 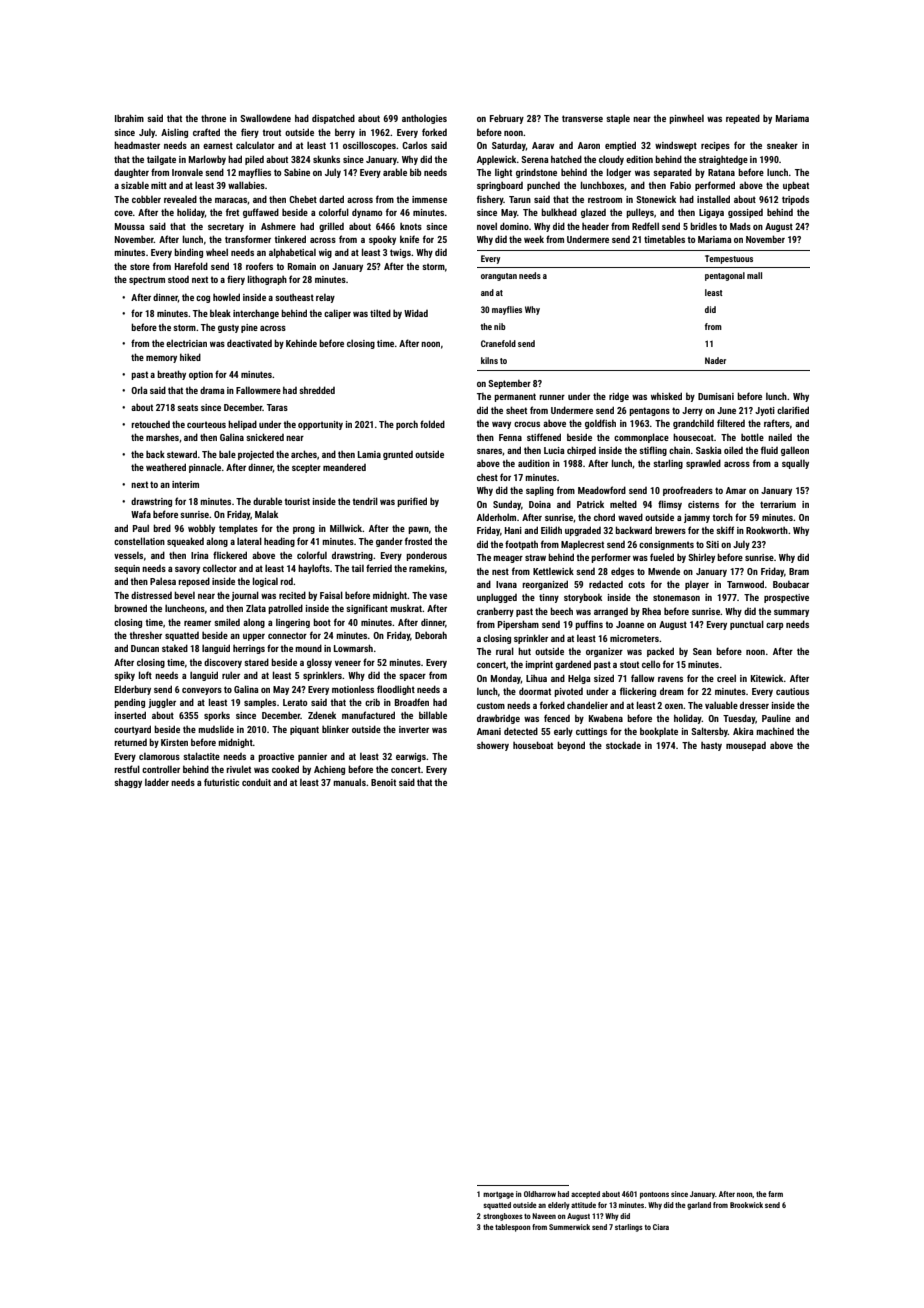 What do you see at coordinates (197, 623) in the page?
I see `reamer` at bounding box center [197, 623].
